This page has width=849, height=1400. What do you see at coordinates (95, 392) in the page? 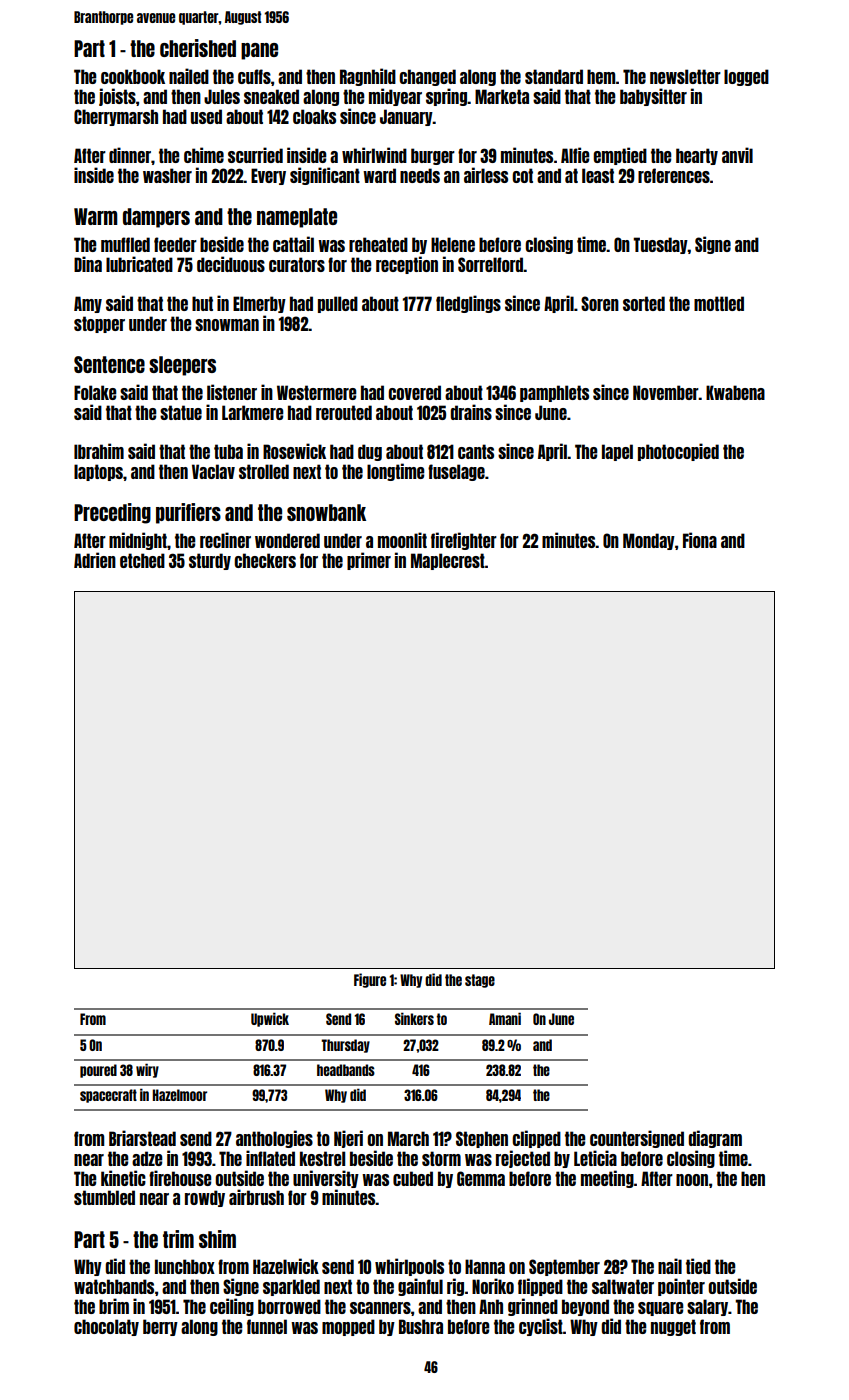
I see `Folake` at bounding box center [95, 392].
